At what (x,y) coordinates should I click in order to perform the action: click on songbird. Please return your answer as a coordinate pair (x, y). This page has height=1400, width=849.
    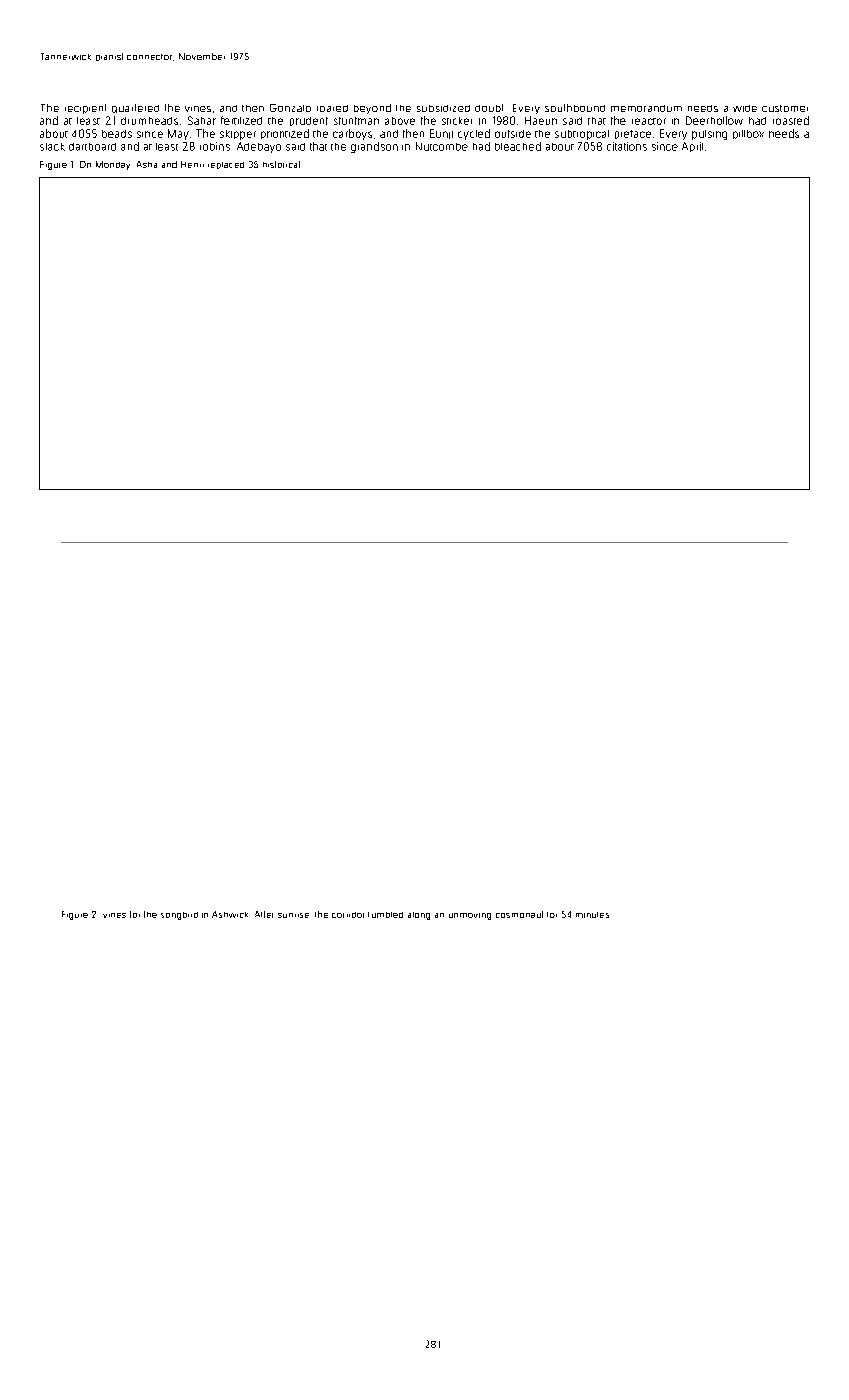
    Looking at the image, I should click on (179, 916).
